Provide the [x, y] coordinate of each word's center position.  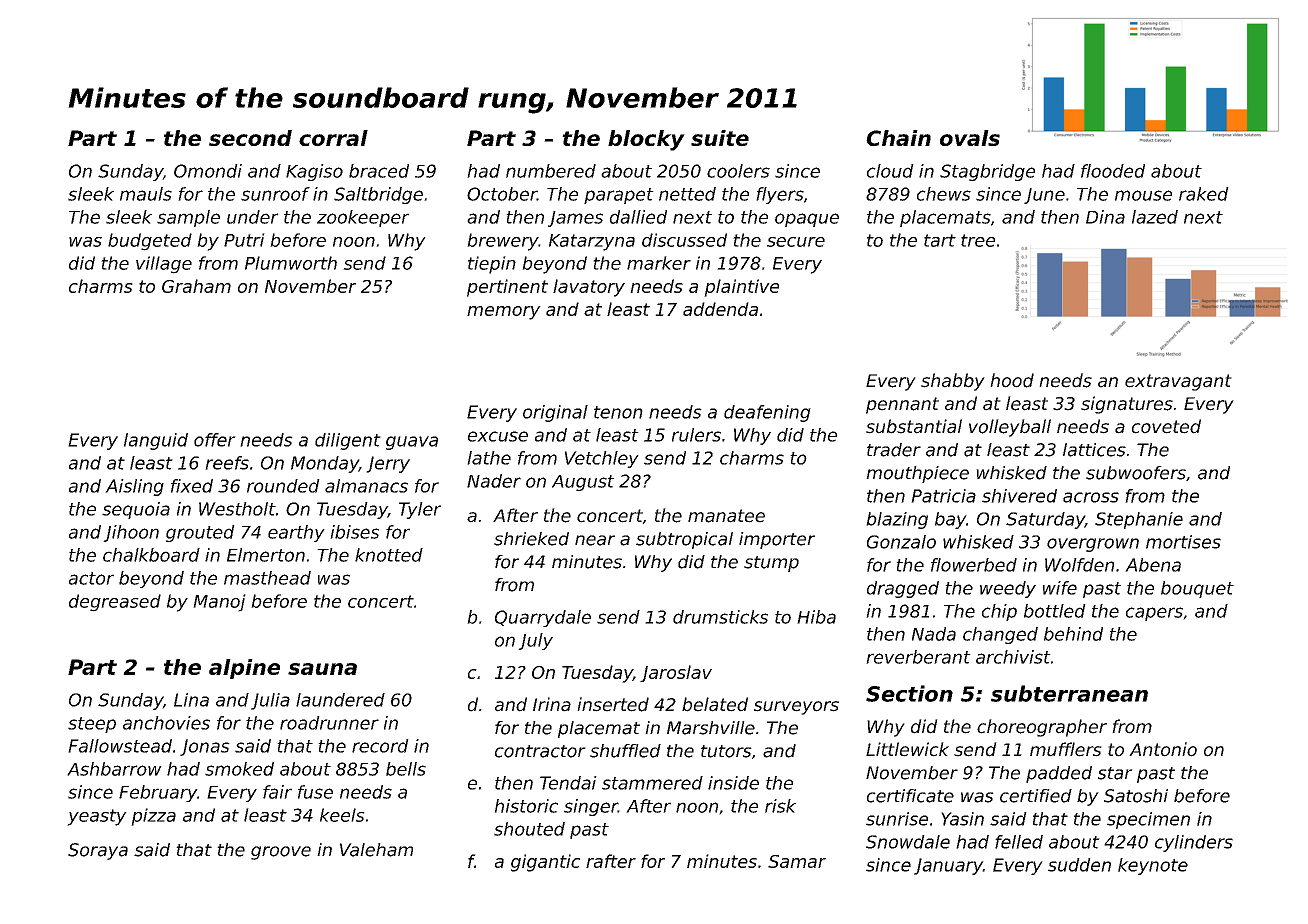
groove [281, 853]
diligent [348, 441]
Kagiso [314, 172]
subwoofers [1136, 473]
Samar [797, 861]
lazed [1155, 217]
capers [1154, 614]
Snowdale [908, 842]
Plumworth [291, 263]
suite [720, 138]
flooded [1113, 171]
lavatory [589, 288]
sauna [322, 669]
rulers [696, 435]
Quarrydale [543, 618]
